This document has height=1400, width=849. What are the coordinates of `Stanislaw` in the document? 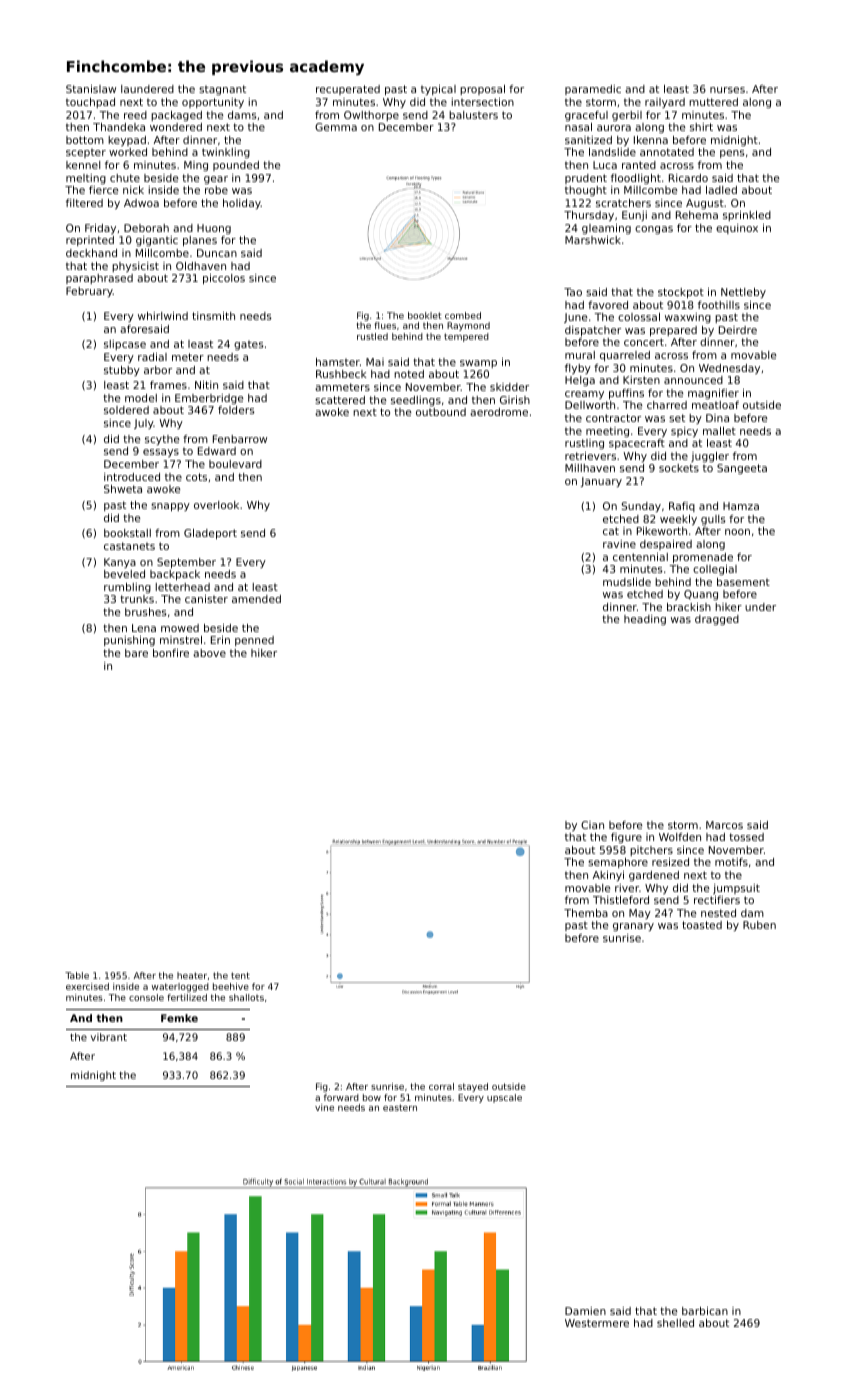 It's located at (91, 89).
